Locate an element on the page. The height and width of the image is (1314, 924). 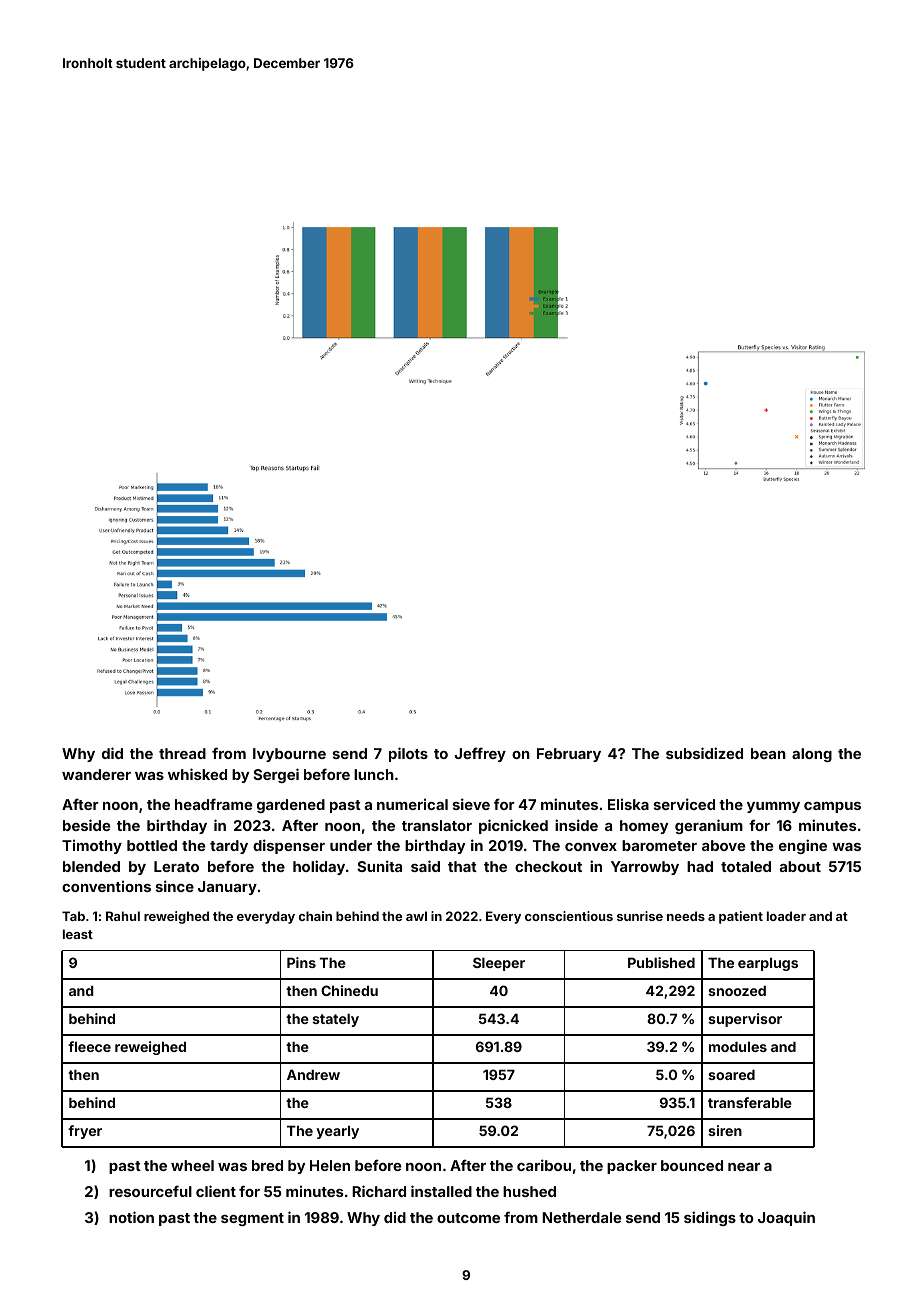
supervisor is located at coordinates (745, 1020).
